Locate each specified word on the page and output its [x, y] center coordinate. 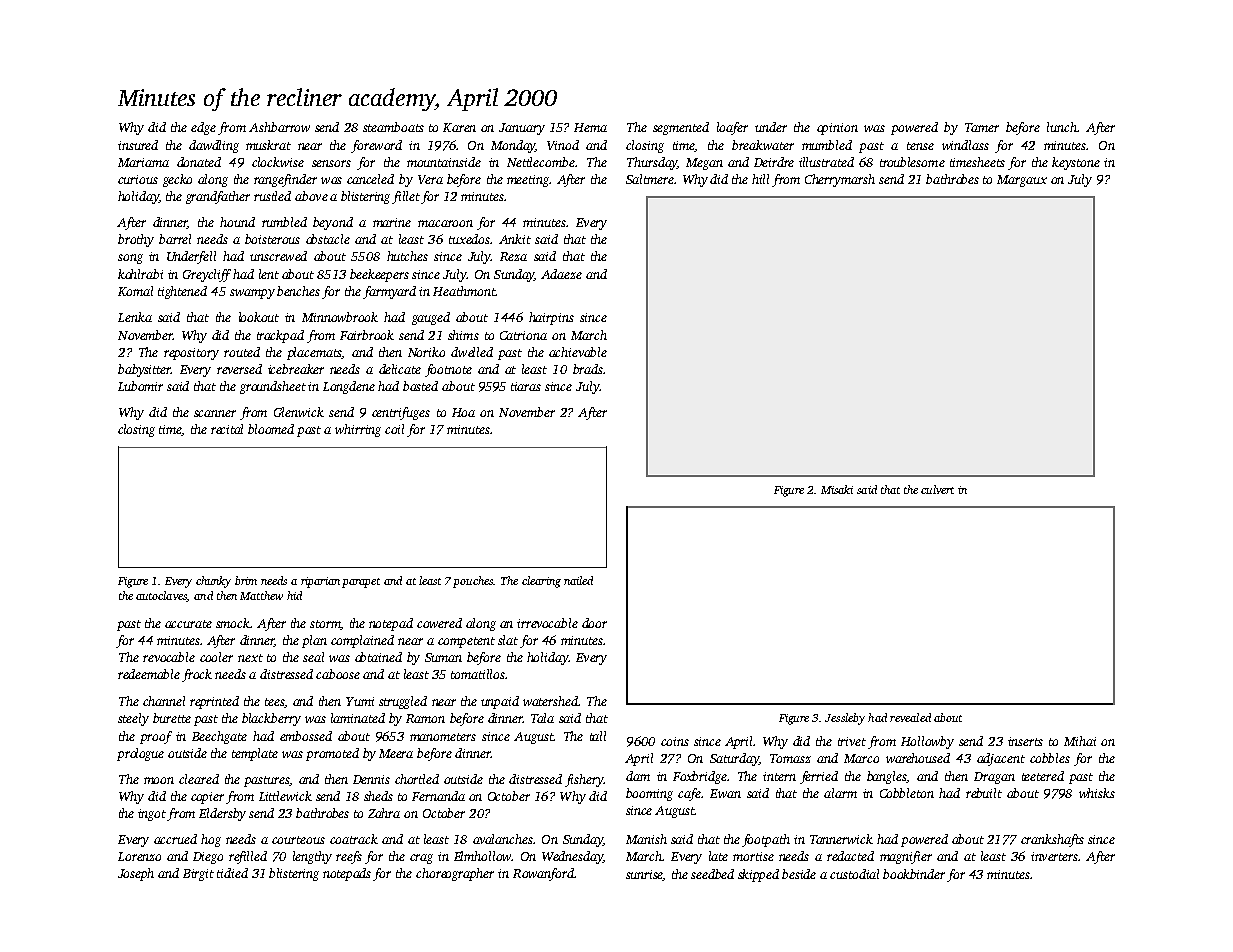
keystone [1076, 163]
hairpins [551, 318]
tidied [232, 873]
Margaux [1022, 181]
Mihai [1080, 741]
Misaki [837, 489]
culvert [937, 489]
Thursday [652, 163]
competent [466, 642]
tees [274, 702]
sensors [331, 163]
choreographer [455, 874]
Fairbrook [367, 335]
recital [227, 429]
